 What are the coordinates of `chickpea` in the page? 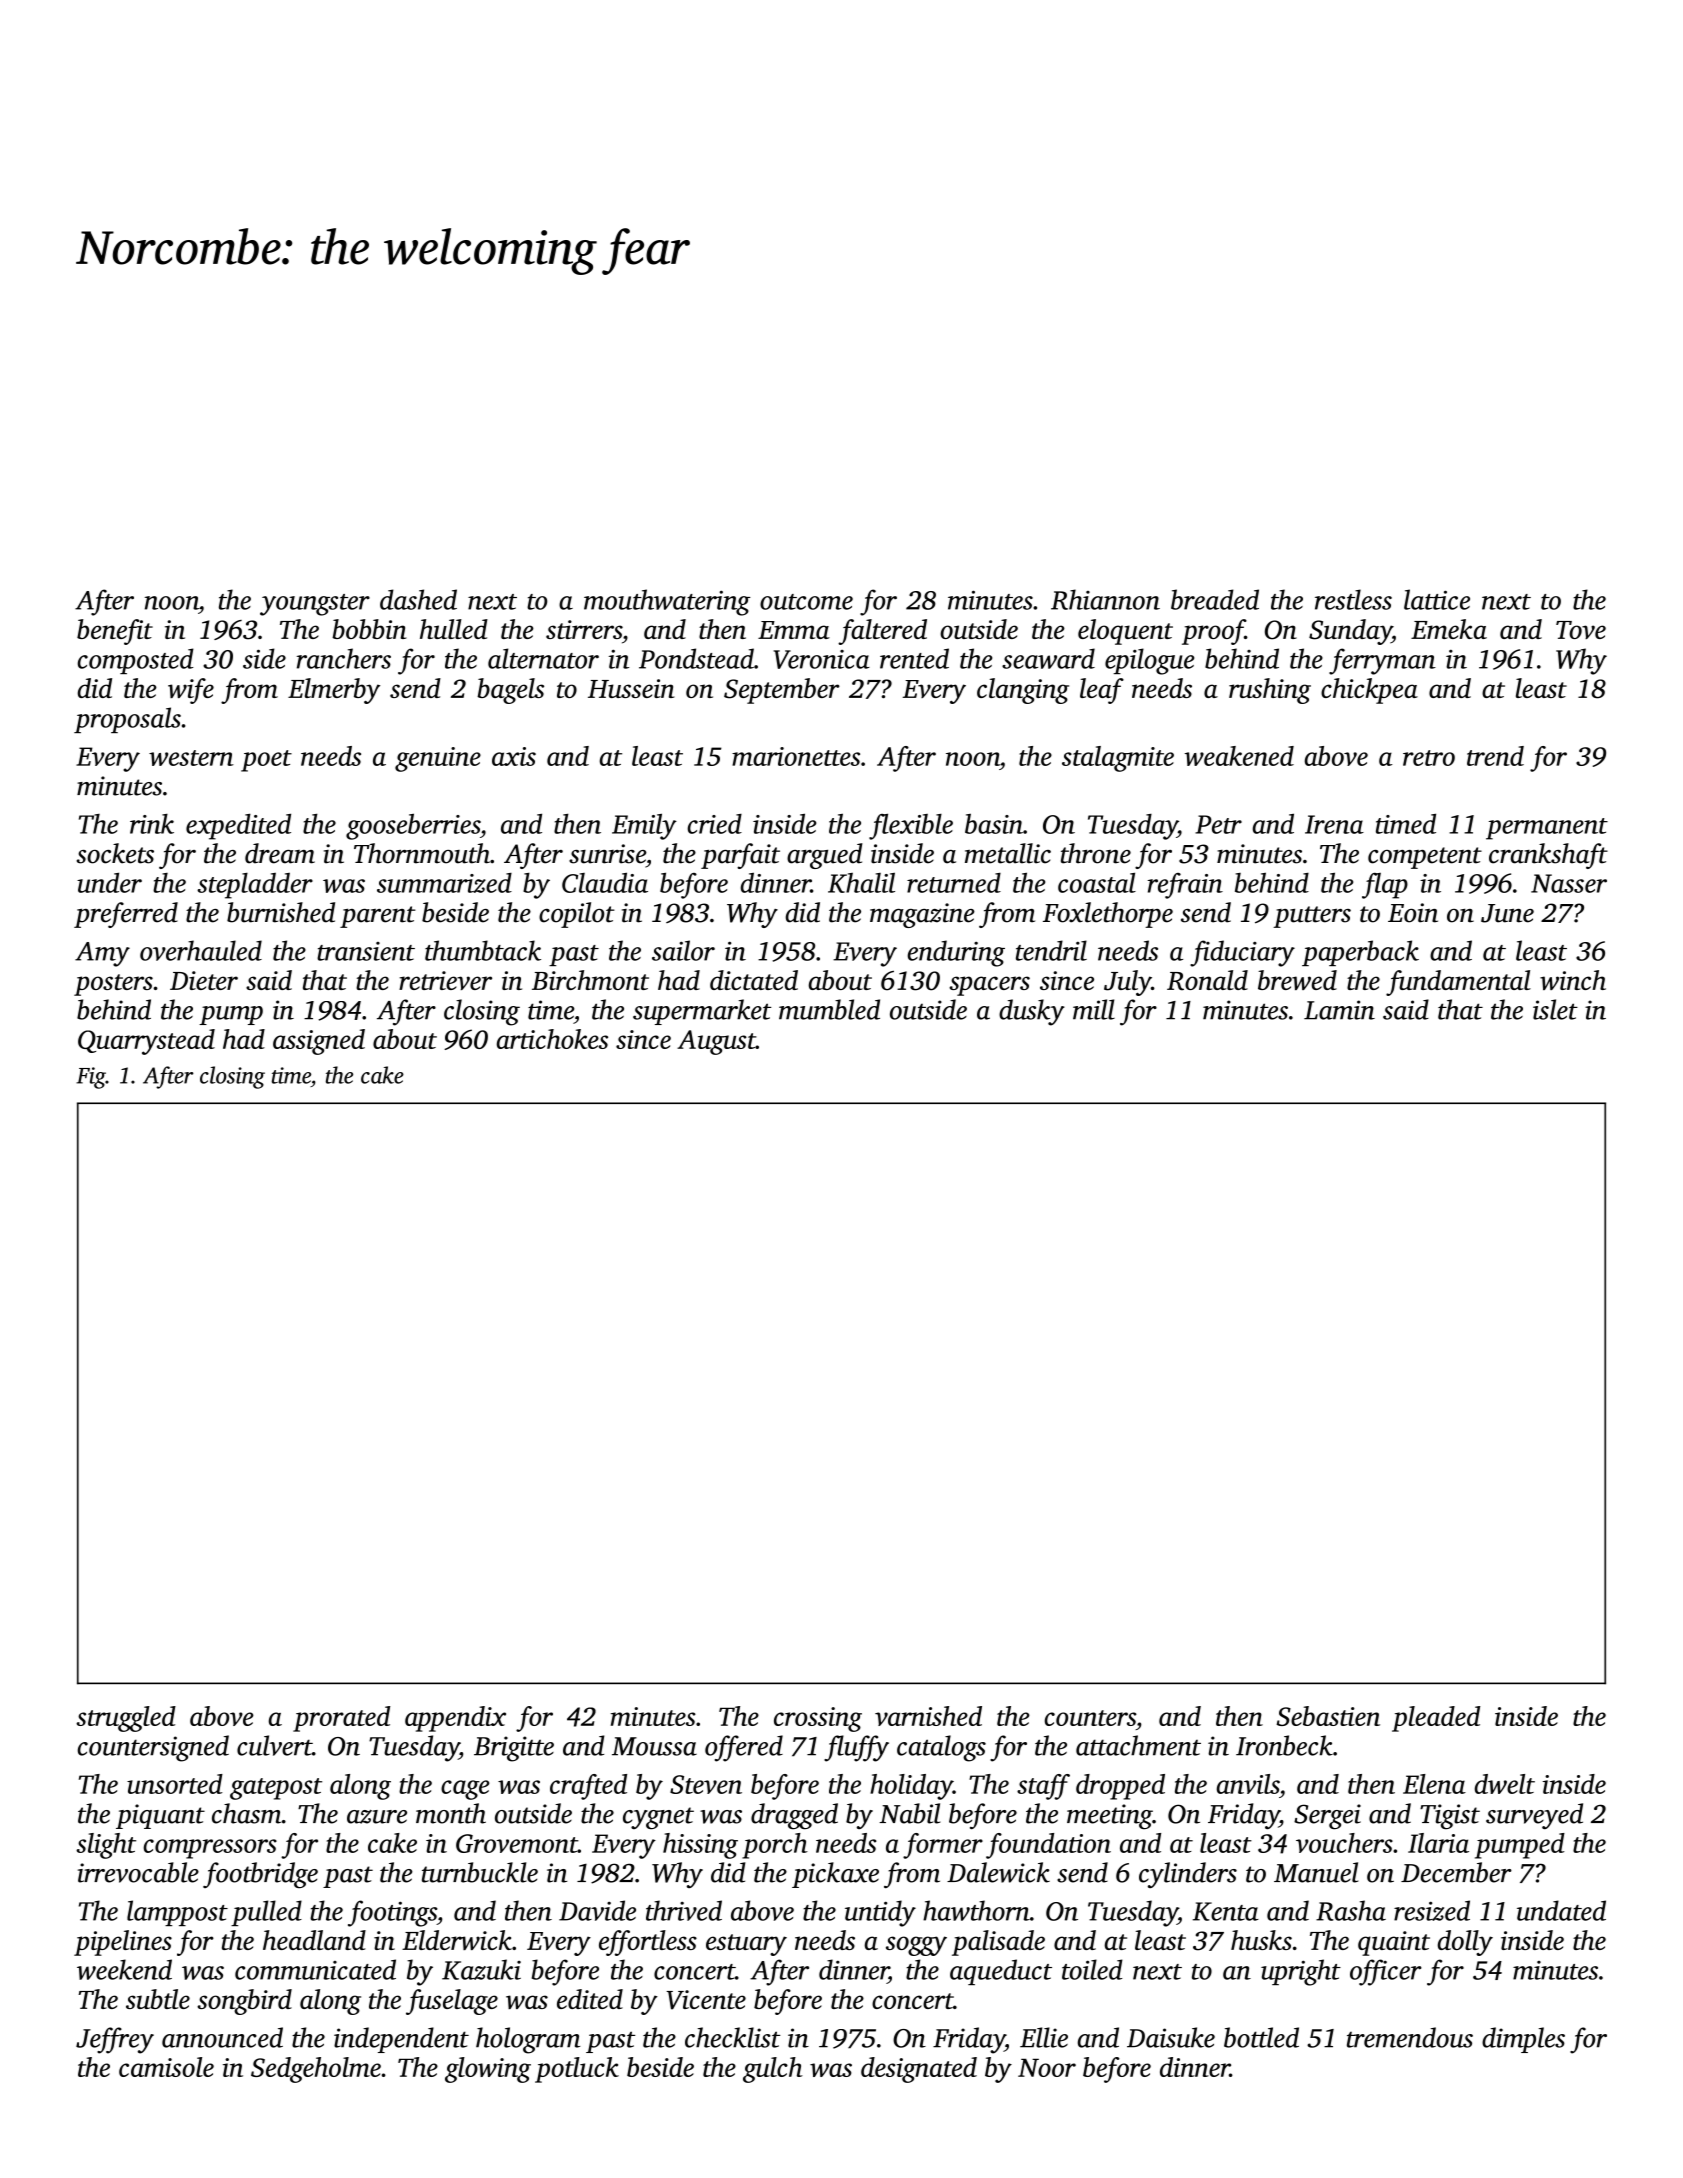 It's located at (1369, 691).
